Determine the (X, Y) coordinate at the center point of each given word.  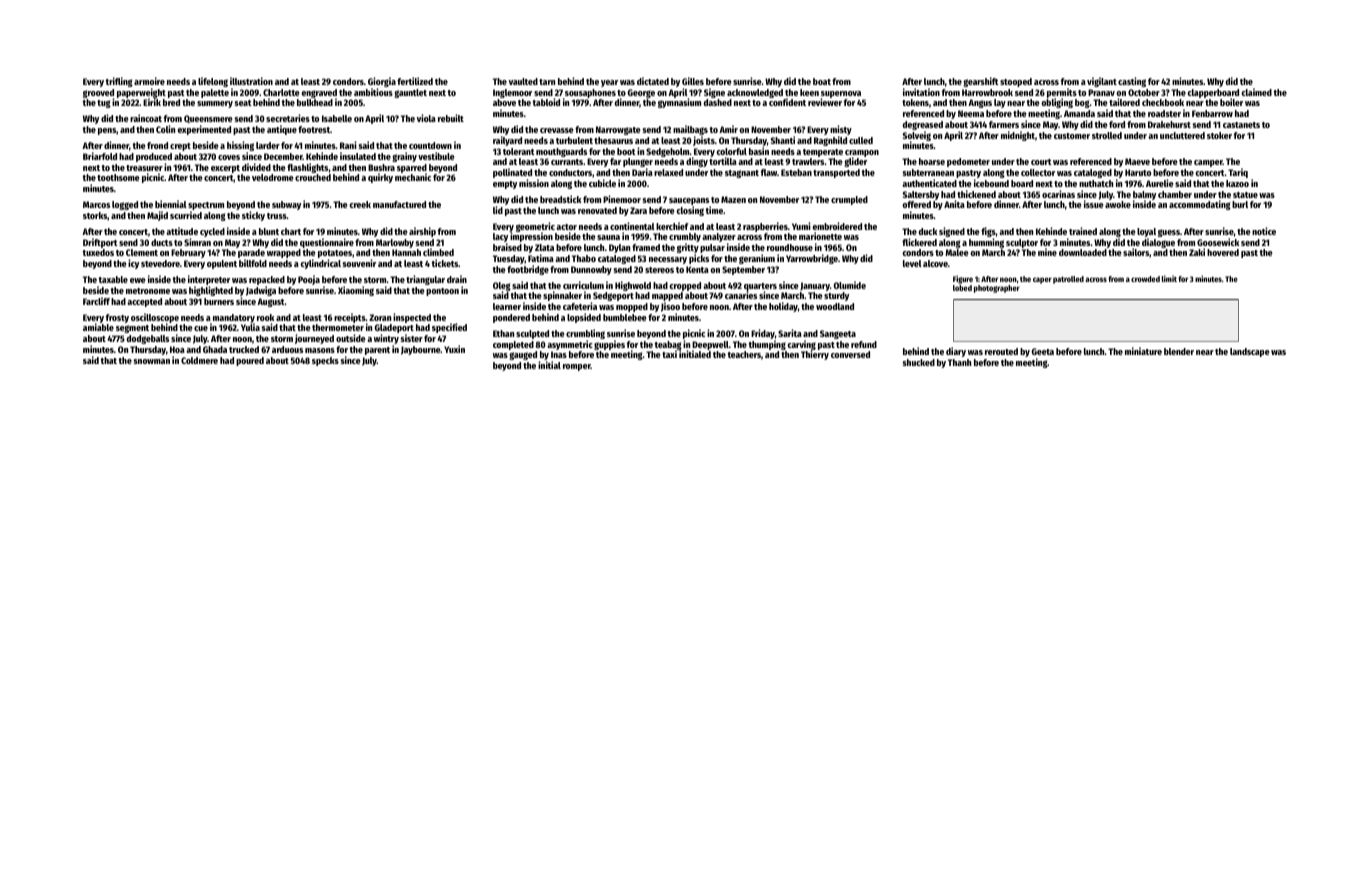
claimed (1256, 92)
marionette (820, 236)
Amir (728, 129)
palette (215, 93)
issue (1094, 204)
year (609, 83)
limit (1169, 278)
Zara (638, 210)
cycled (212, 232)
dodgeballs (148, 339)
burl (1240, 204)
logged (125, 205)
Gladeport (394, 329)
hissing (240, 146)
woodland (835, 306)
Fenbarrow (1212, 113)
